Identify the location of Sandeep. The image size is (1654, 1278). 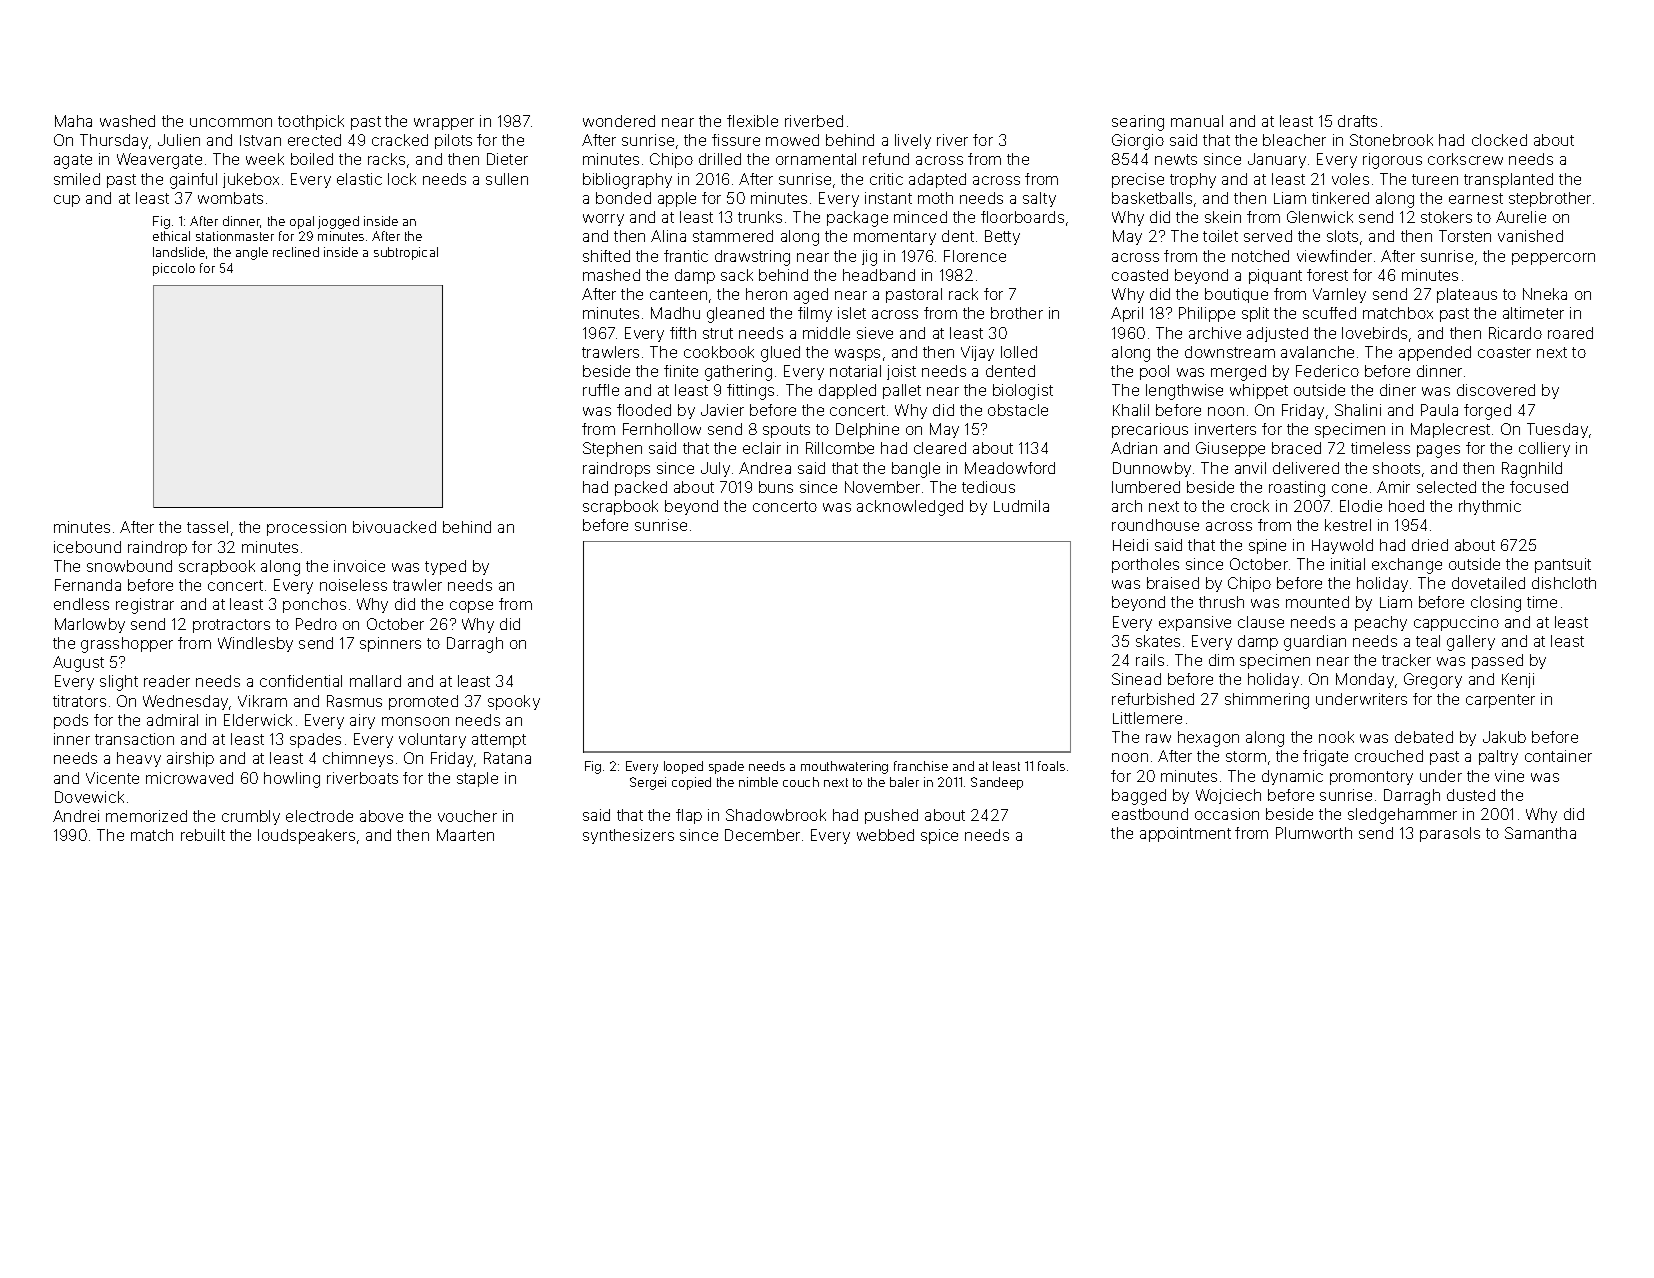
(997, 783).
